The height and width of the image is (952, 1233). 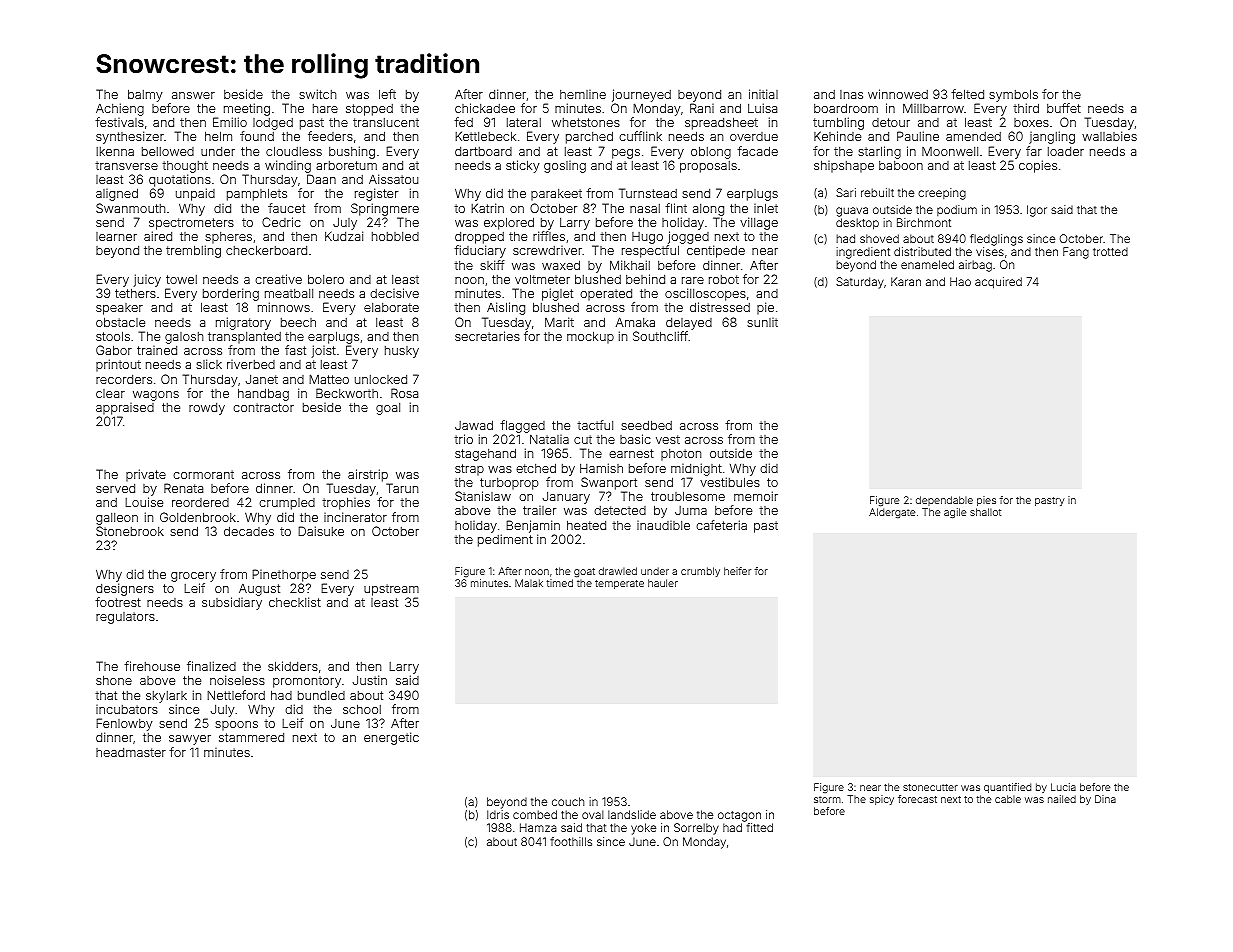 What do you see at coordinates (387, 94) in the image?
I see `left` at bounding box center [387, 94].
